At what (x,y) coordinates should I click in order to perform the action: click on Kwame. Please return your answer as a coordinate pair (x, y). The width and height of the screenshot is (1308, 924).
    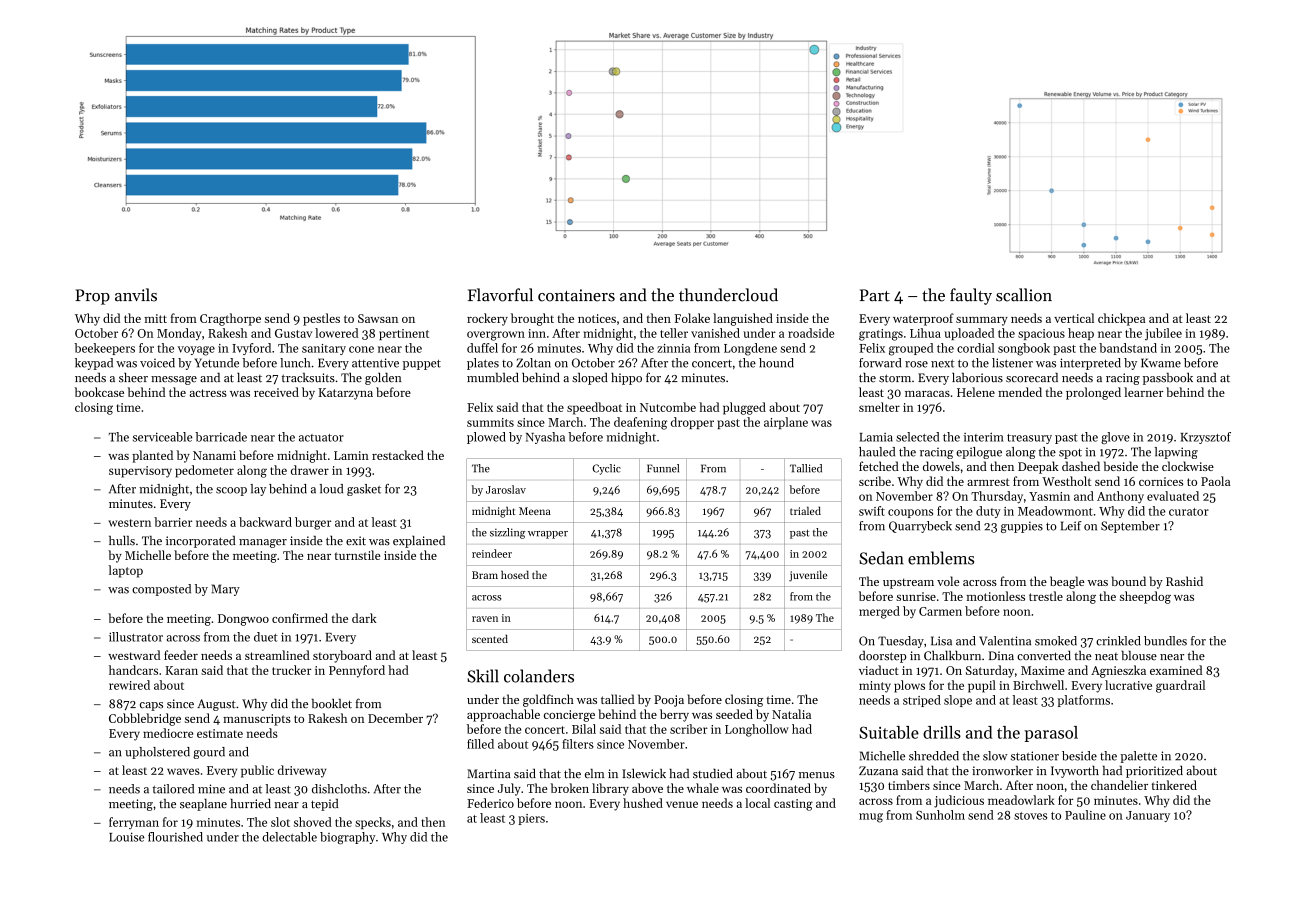
    Looking at the image, I should click on (1161, 363).
